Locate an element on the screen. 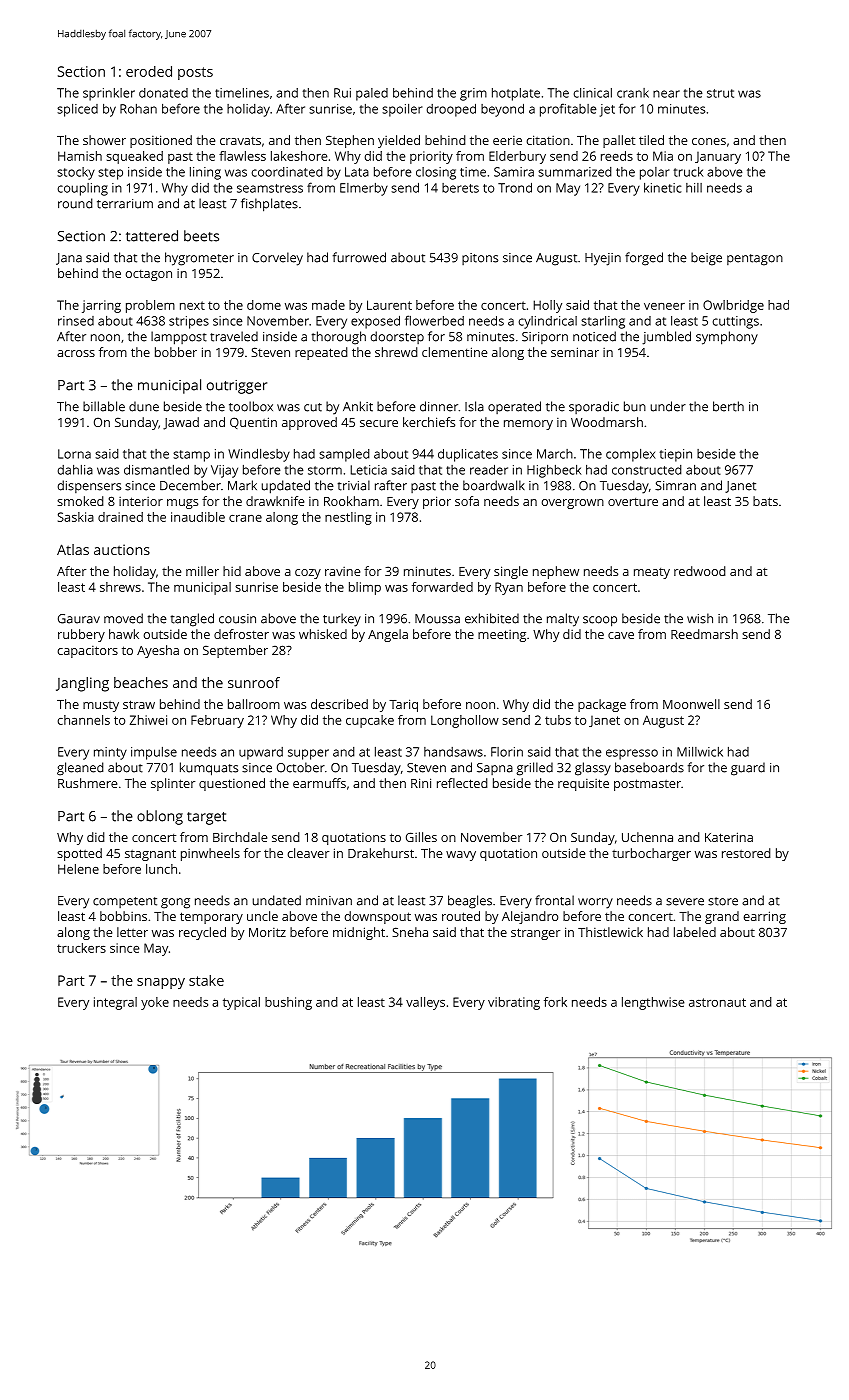 This screenshot has height=1400, width=849. Gaurav is located at coordinates (79, 619).
